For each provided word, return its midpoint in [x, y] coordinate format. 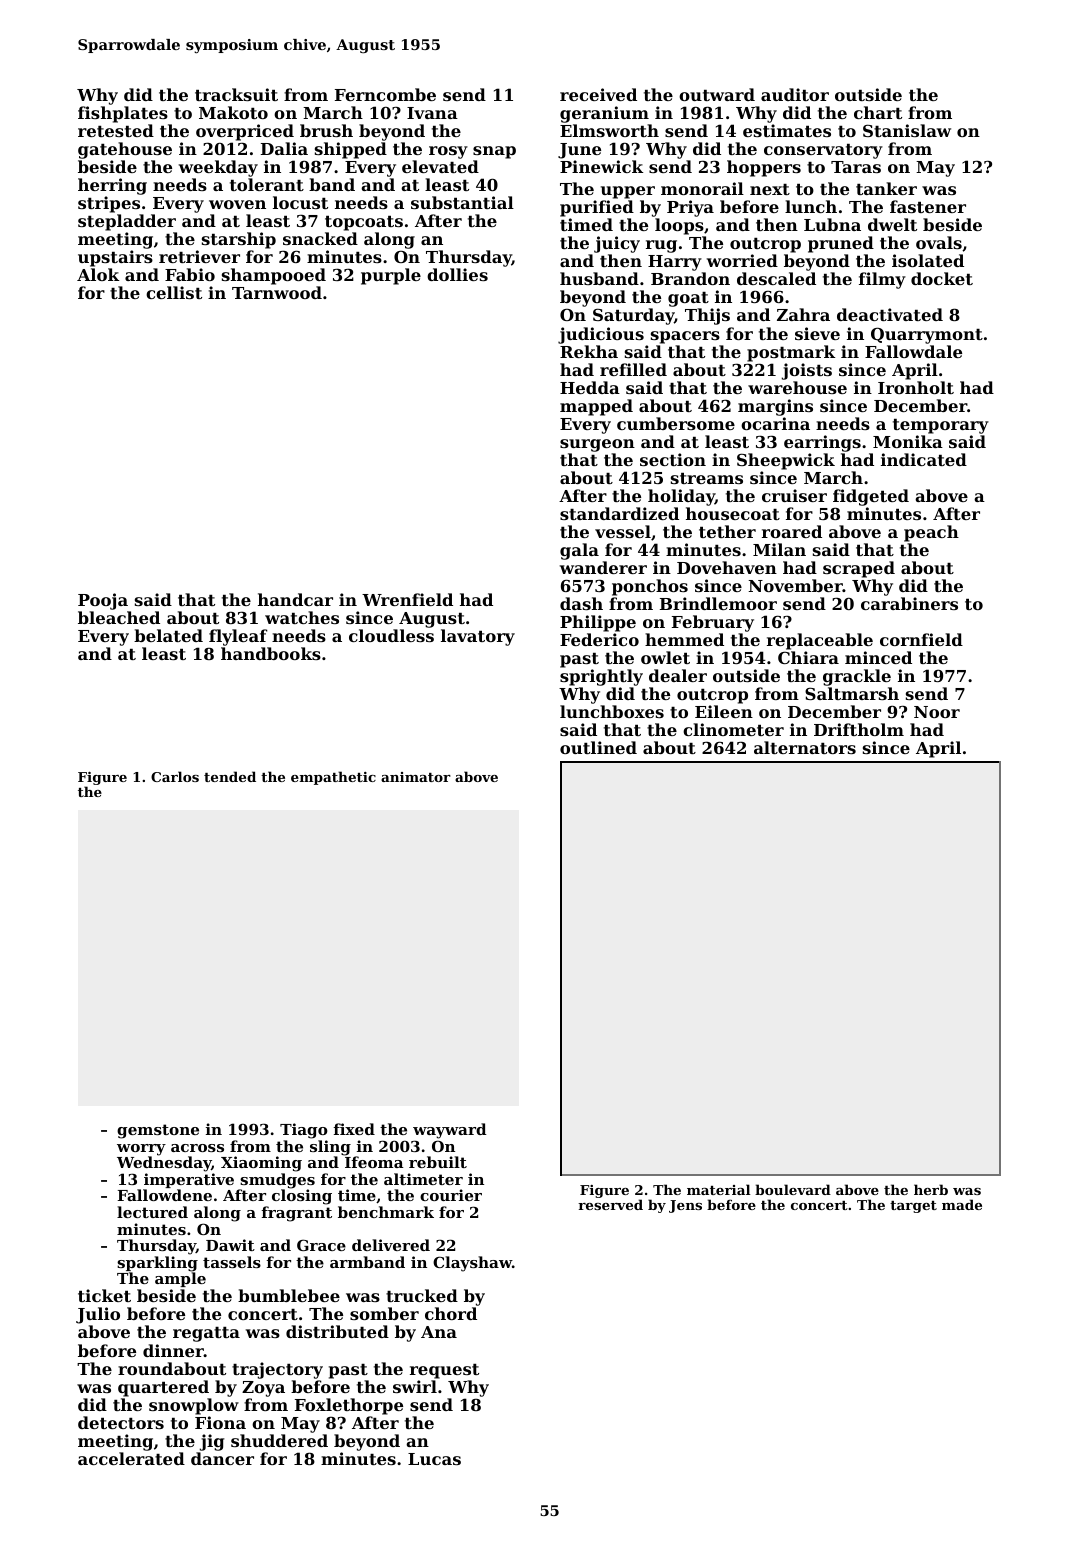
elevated [440, 166]
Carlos [175, 776]
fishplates [123, 114]
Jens [685, 1206]
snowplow [194, 1406]
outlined [598, 747]
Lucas [434, 1459]
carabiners [909, 603]
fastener [928, 206]
